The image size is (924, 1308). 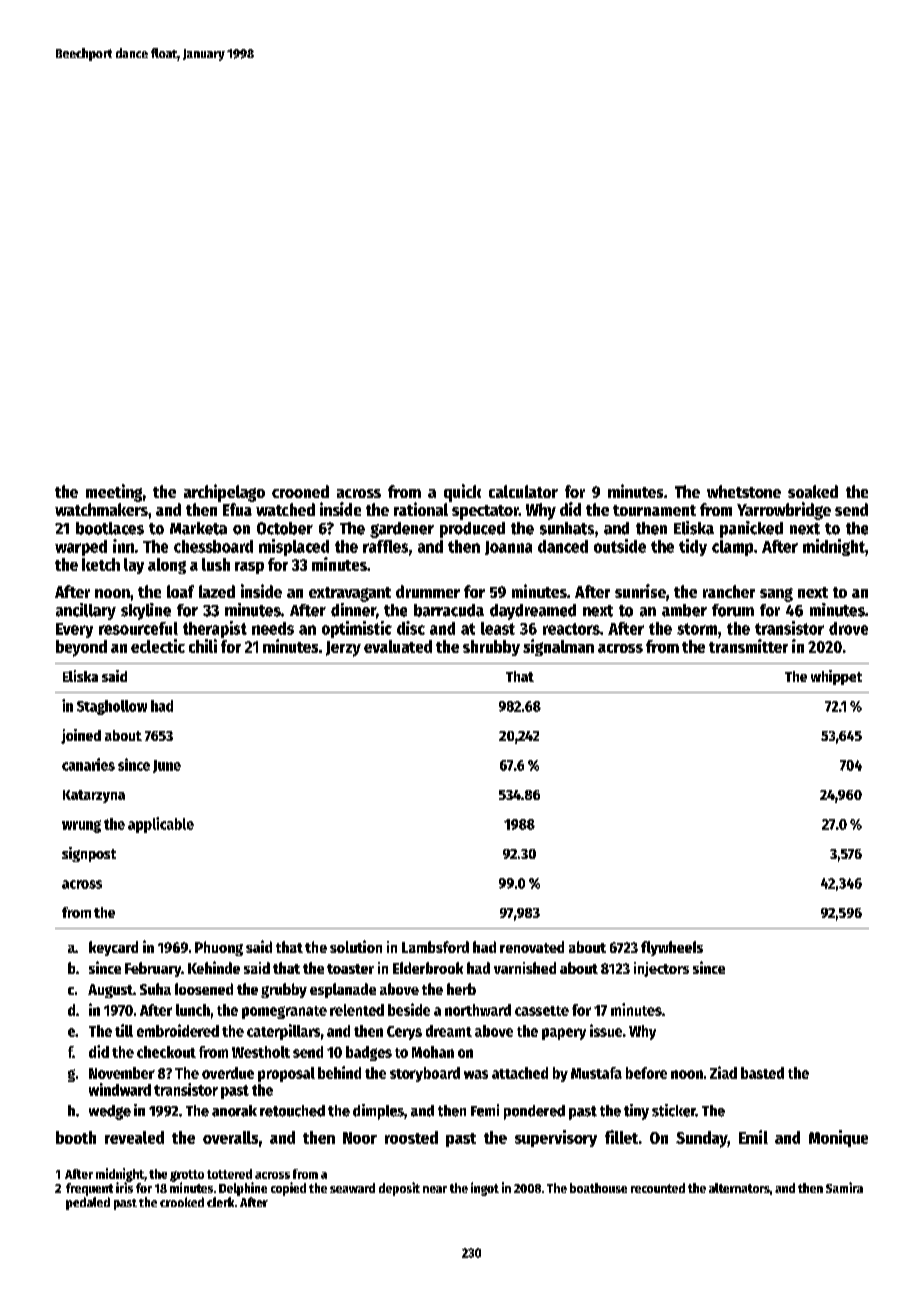 What do you see at coordinates (449, 1031) in the image?
I see `dreamt` at bounding box center [449, 1031].
